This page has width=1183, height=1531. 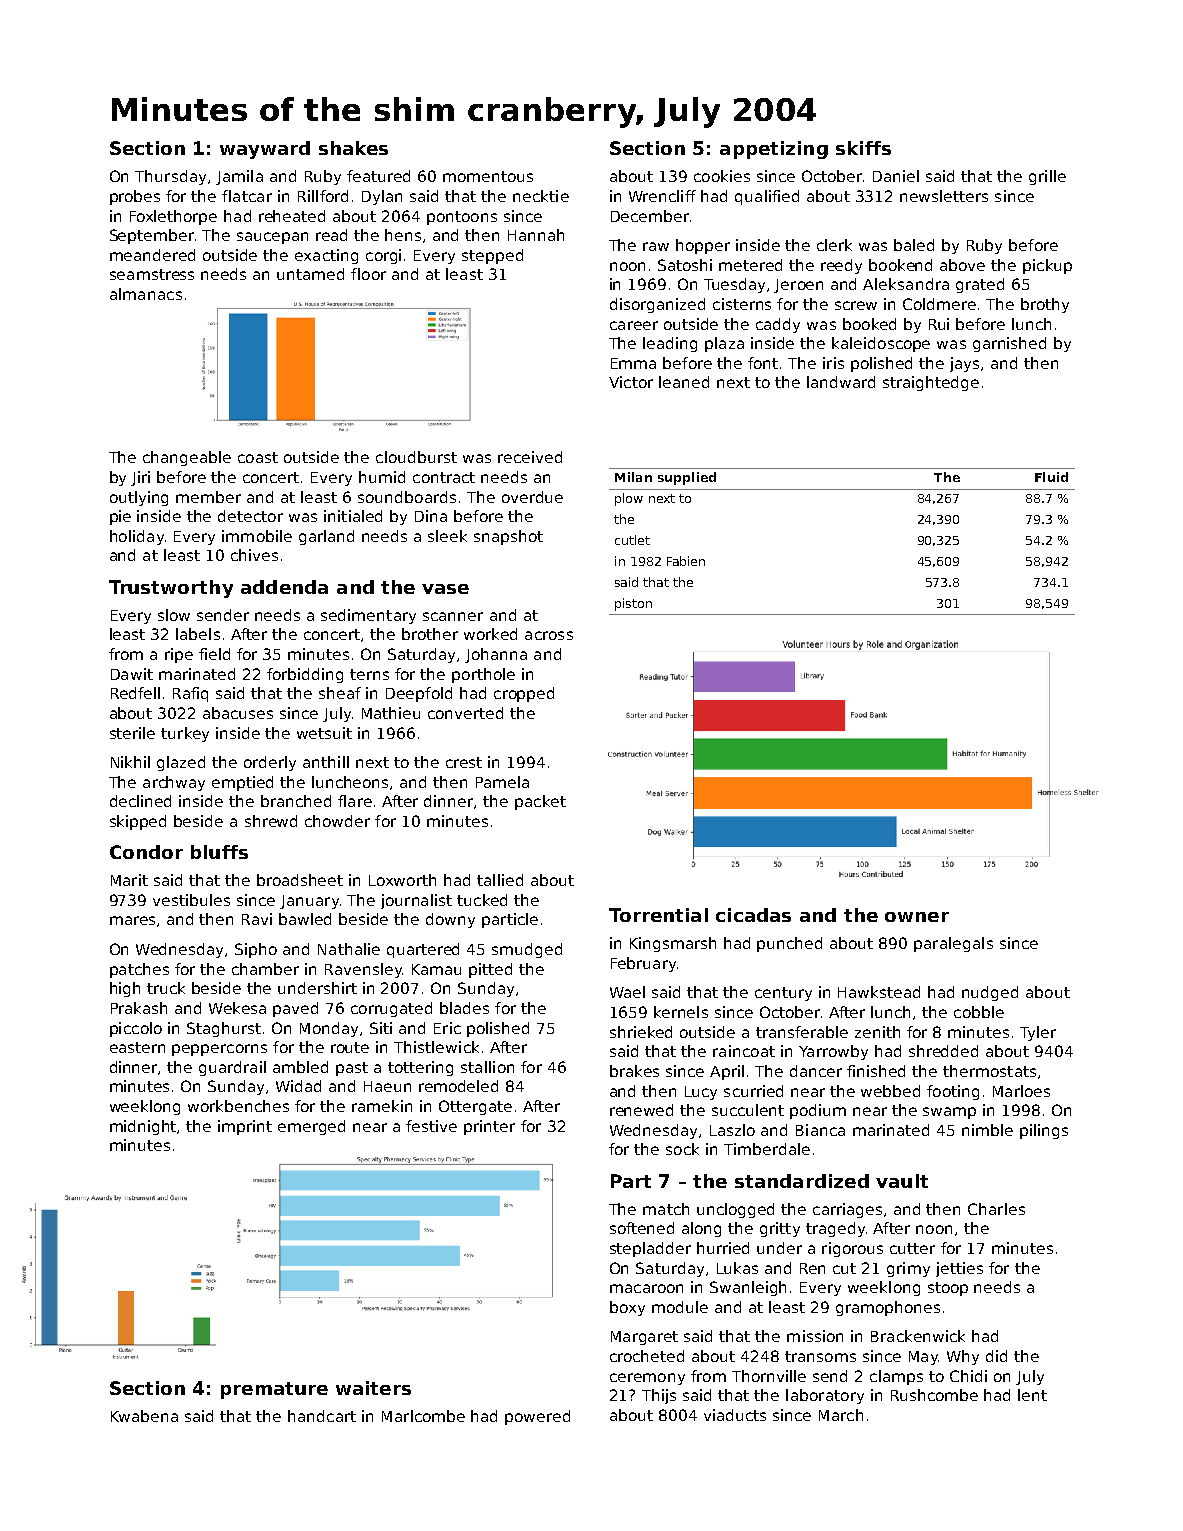 What do you see at coordinates (1047, 177) in the page?
I see `grille` at bounding box center [1047, 177].
